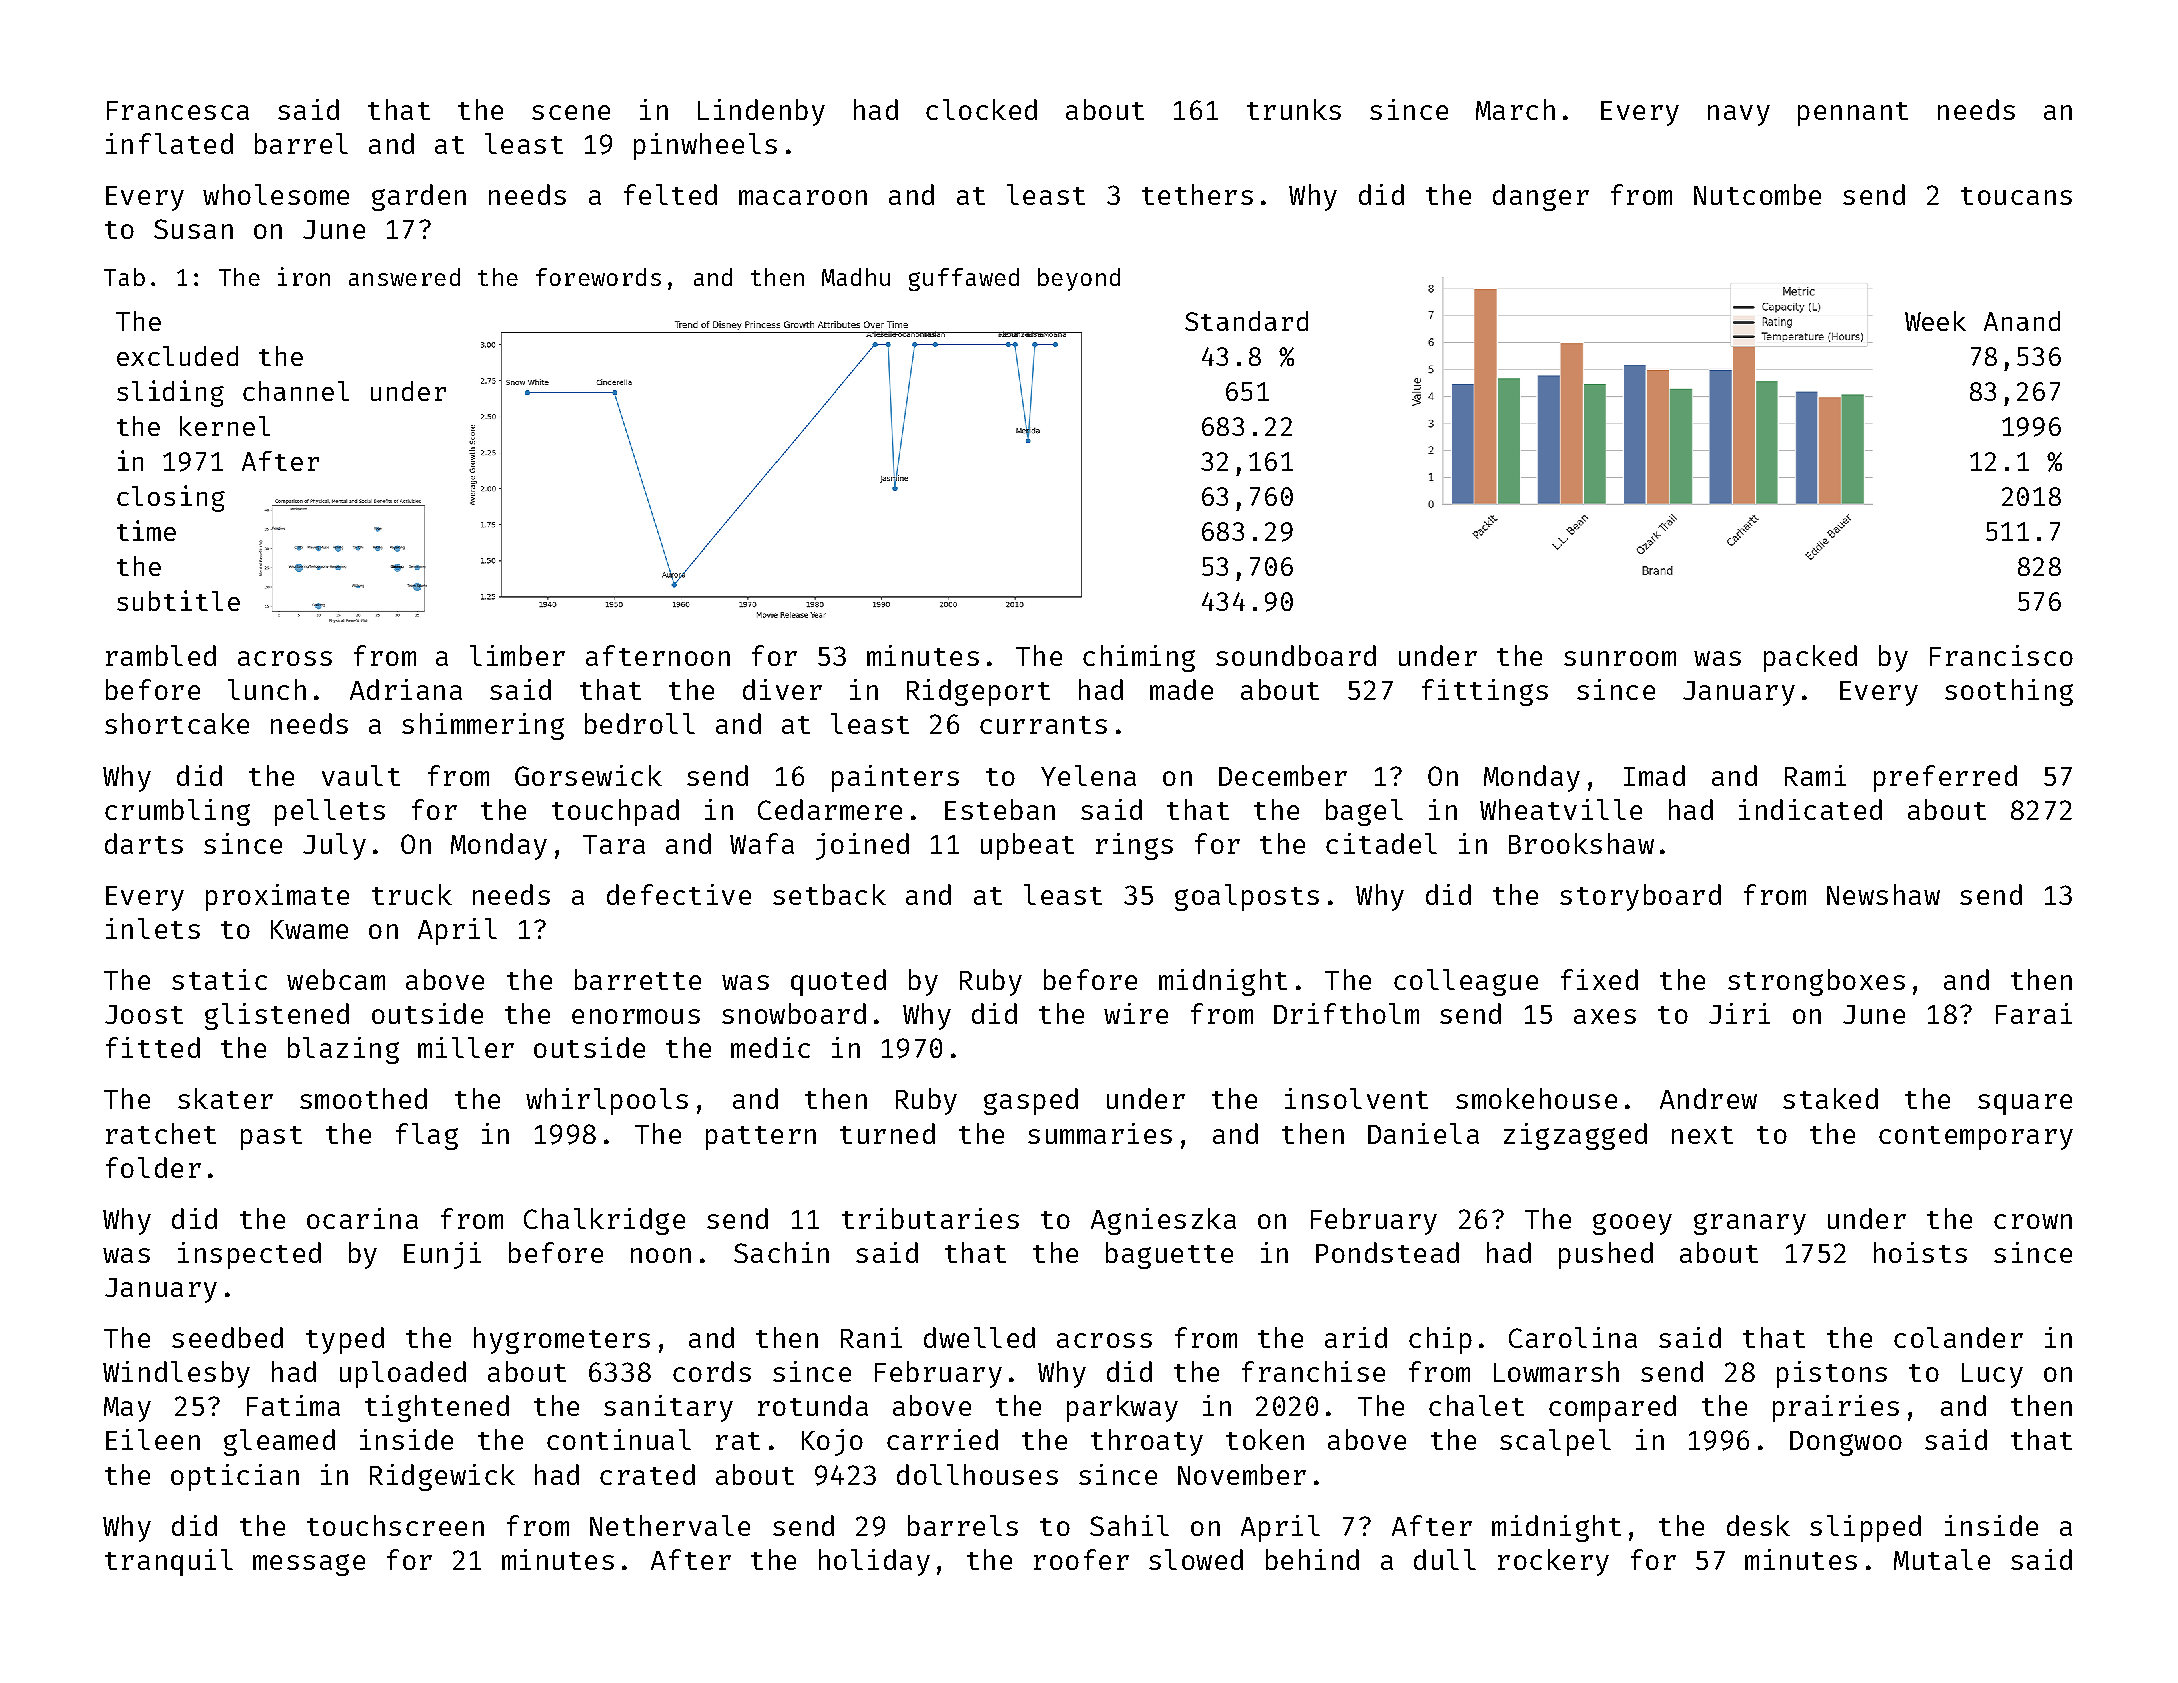 This image has width=2178, height=1683. Describe the element at coordinates (170, 393) in the image. I see `sliding` at that location.
